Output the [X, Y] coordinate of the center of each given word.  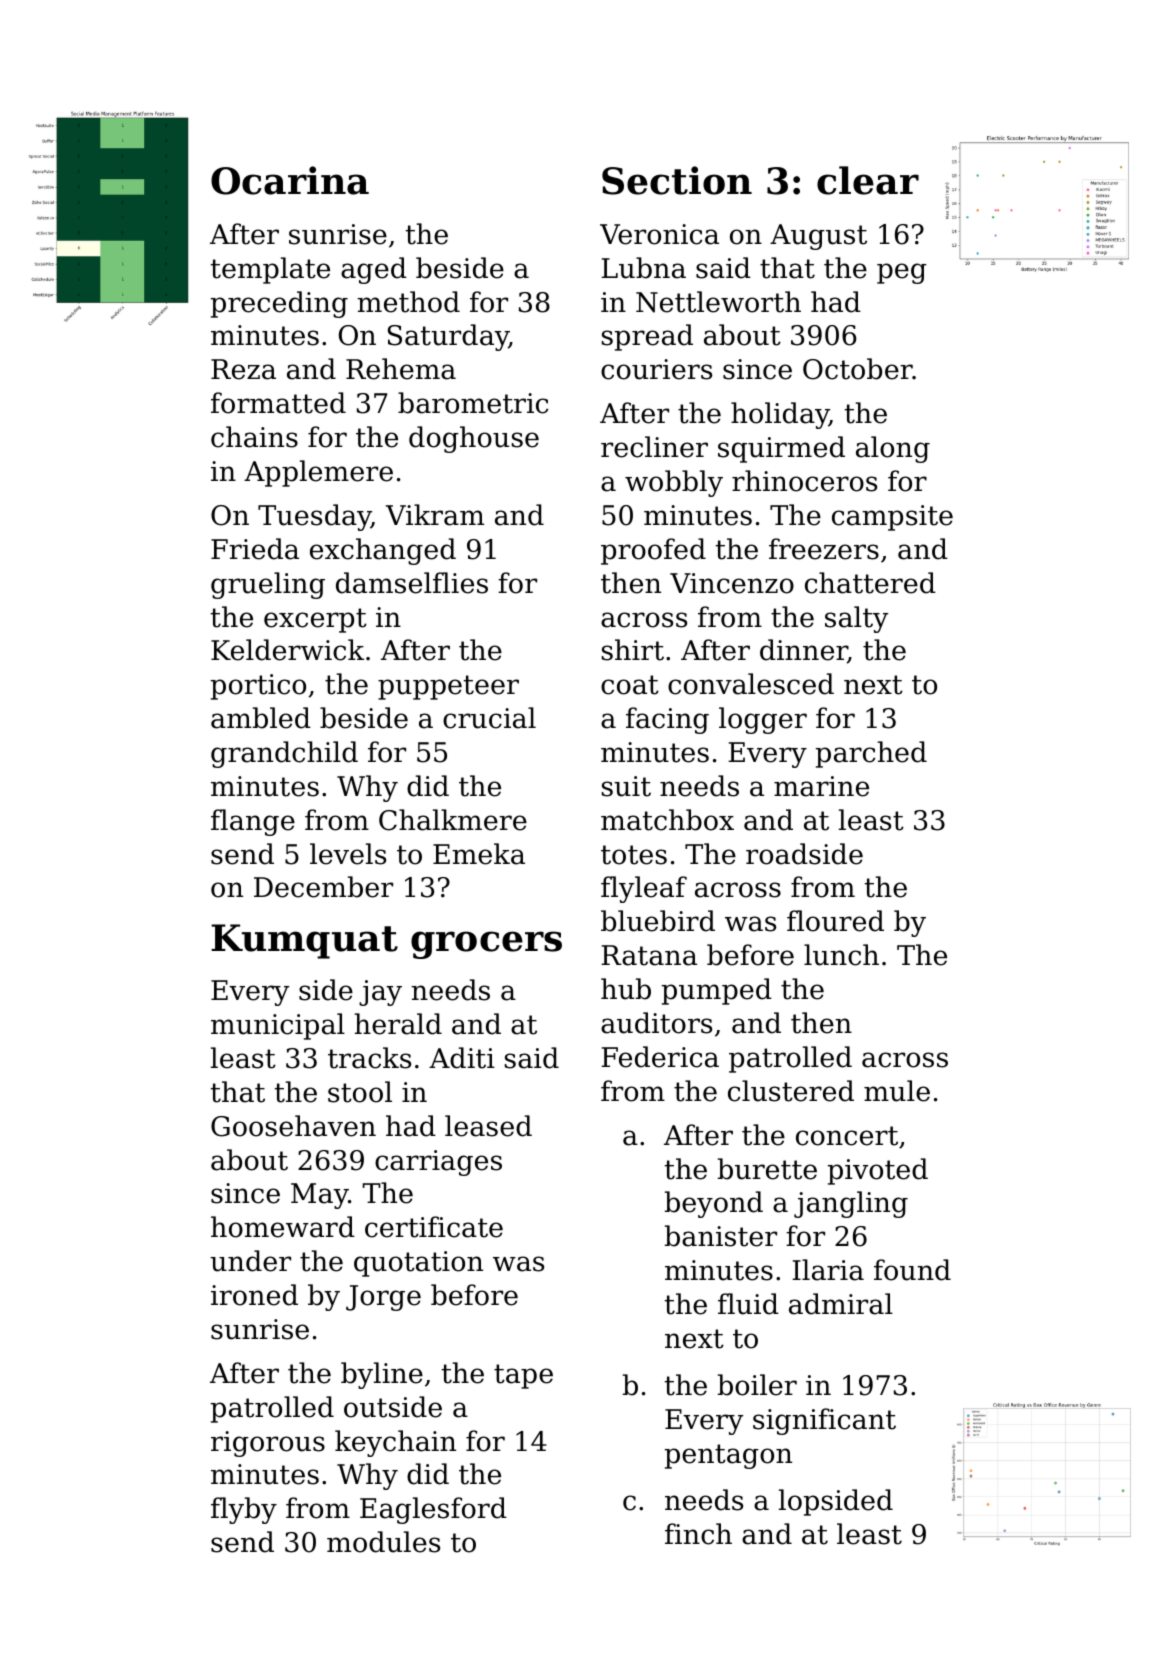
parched [871, 754]
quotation [418, 1264]
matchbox [667, 820]
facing [667, 720]
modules [383, 1542]
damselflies [412, 583]
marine [821, 786]
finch [698, 1534]
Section [677, 180]
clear [868, 180]
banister [721, 1236]
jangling [851, 1204]
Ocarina [290, 180]
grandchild [284, 754]
